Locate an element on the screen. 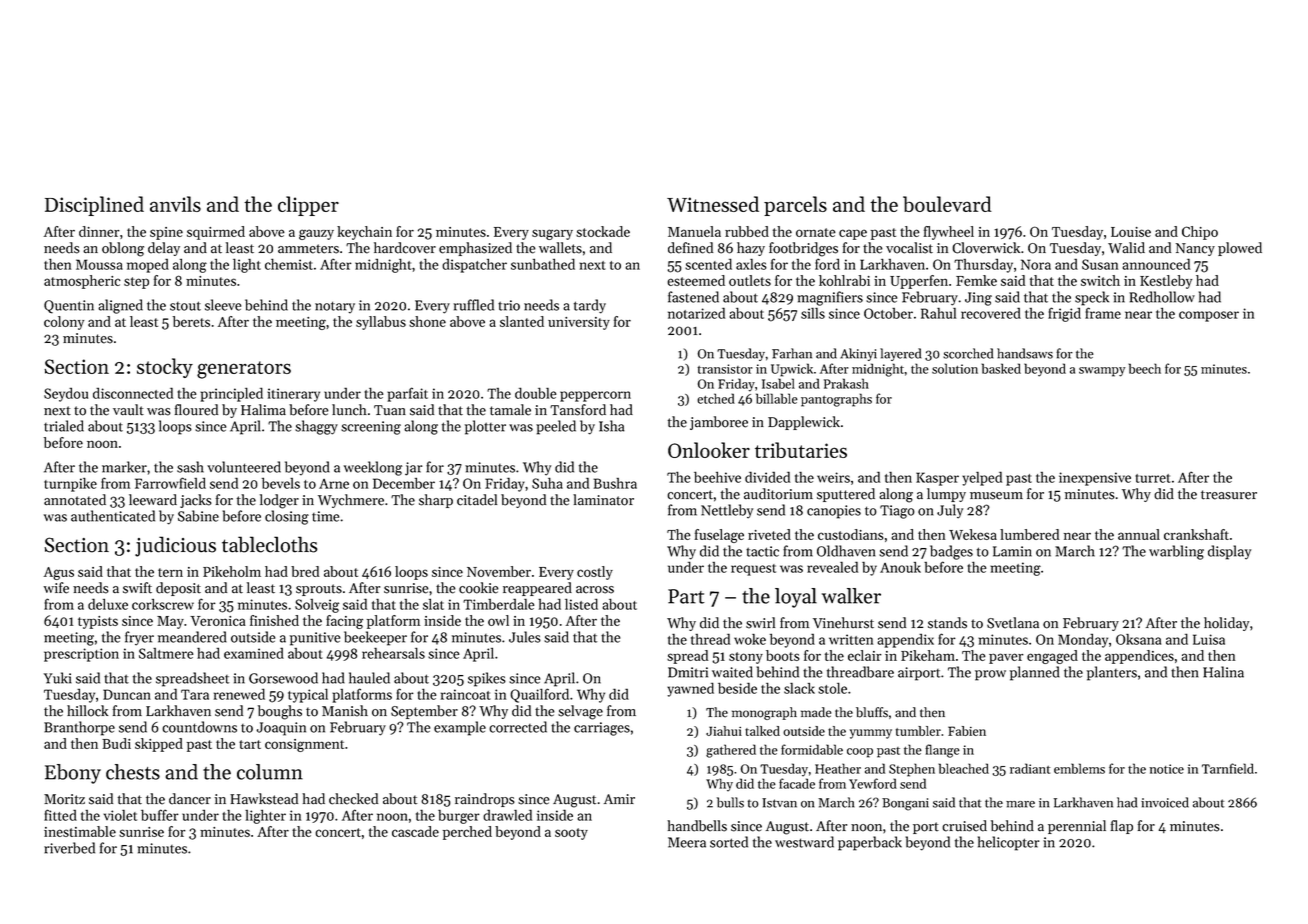 Image resolution: width=1308 pixels, height=924 pixels. cascade is located at coordinates (415, 831).
